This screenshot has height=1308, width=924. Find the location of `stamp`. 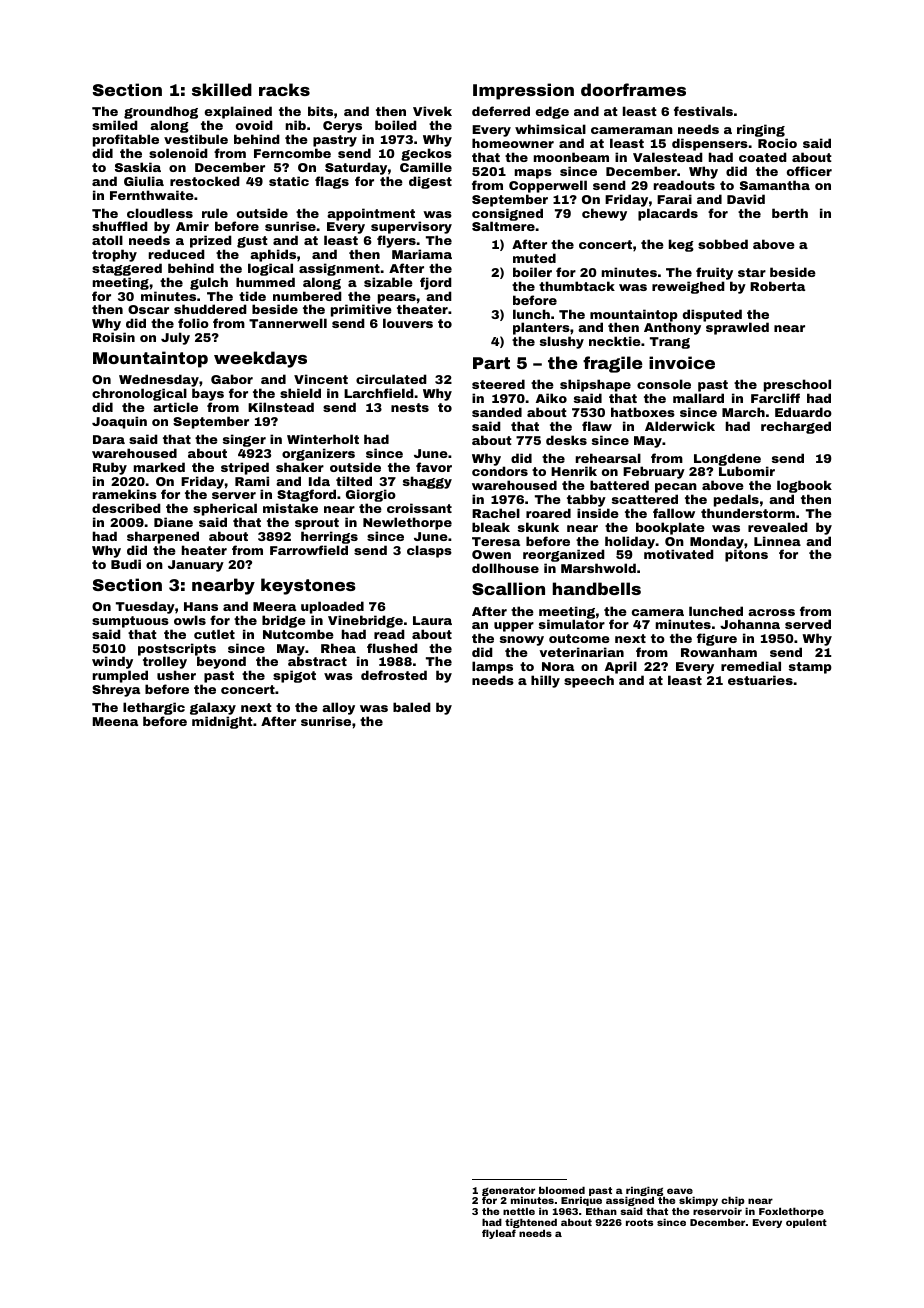

stamp is located at coordinates (810, 668).
